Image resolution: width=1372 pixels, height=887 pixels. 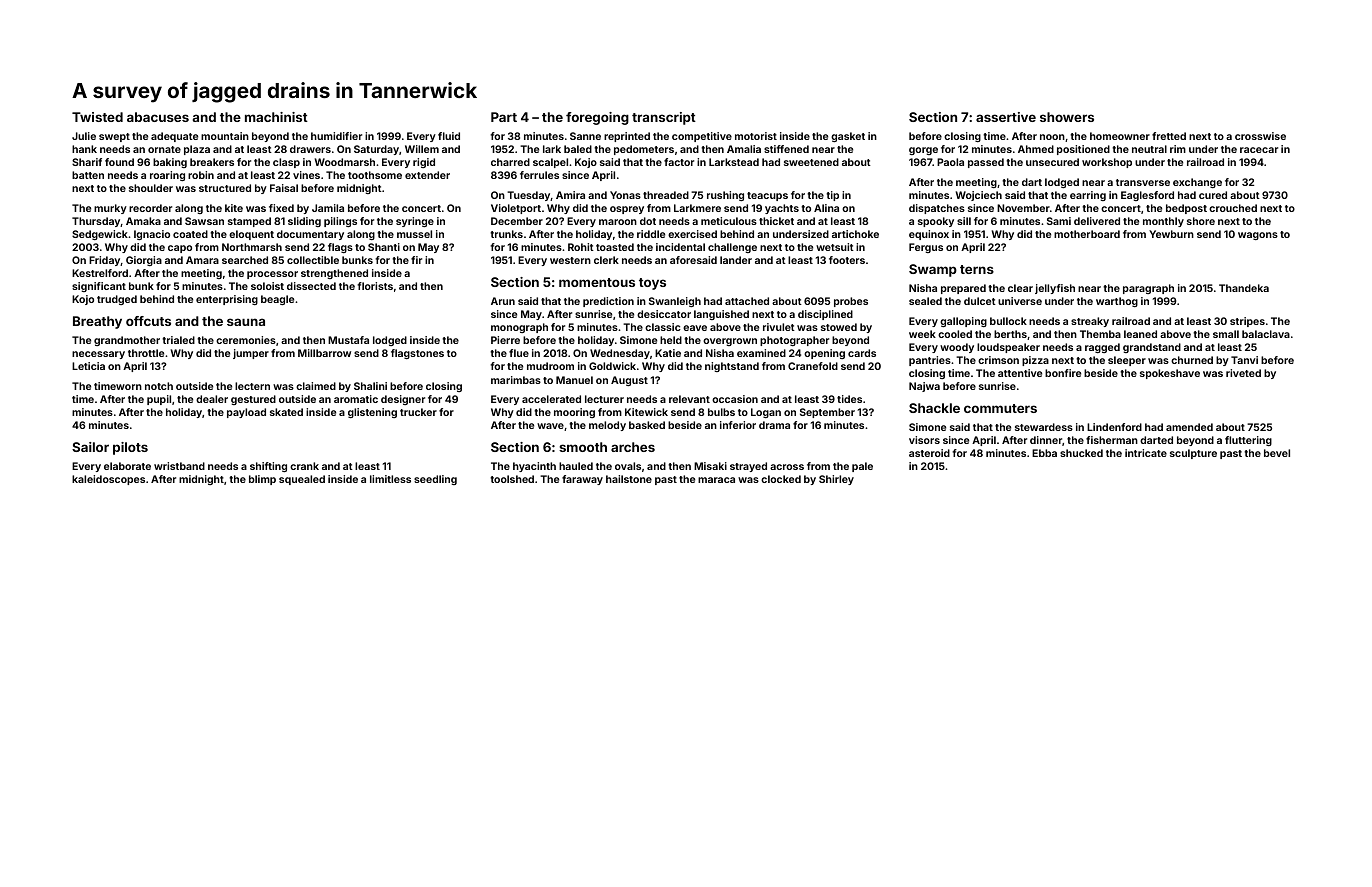 What do you see at coordinates (597, 118) in the screenshot?
I see `foregoing` at bounding box center [597, 118].
